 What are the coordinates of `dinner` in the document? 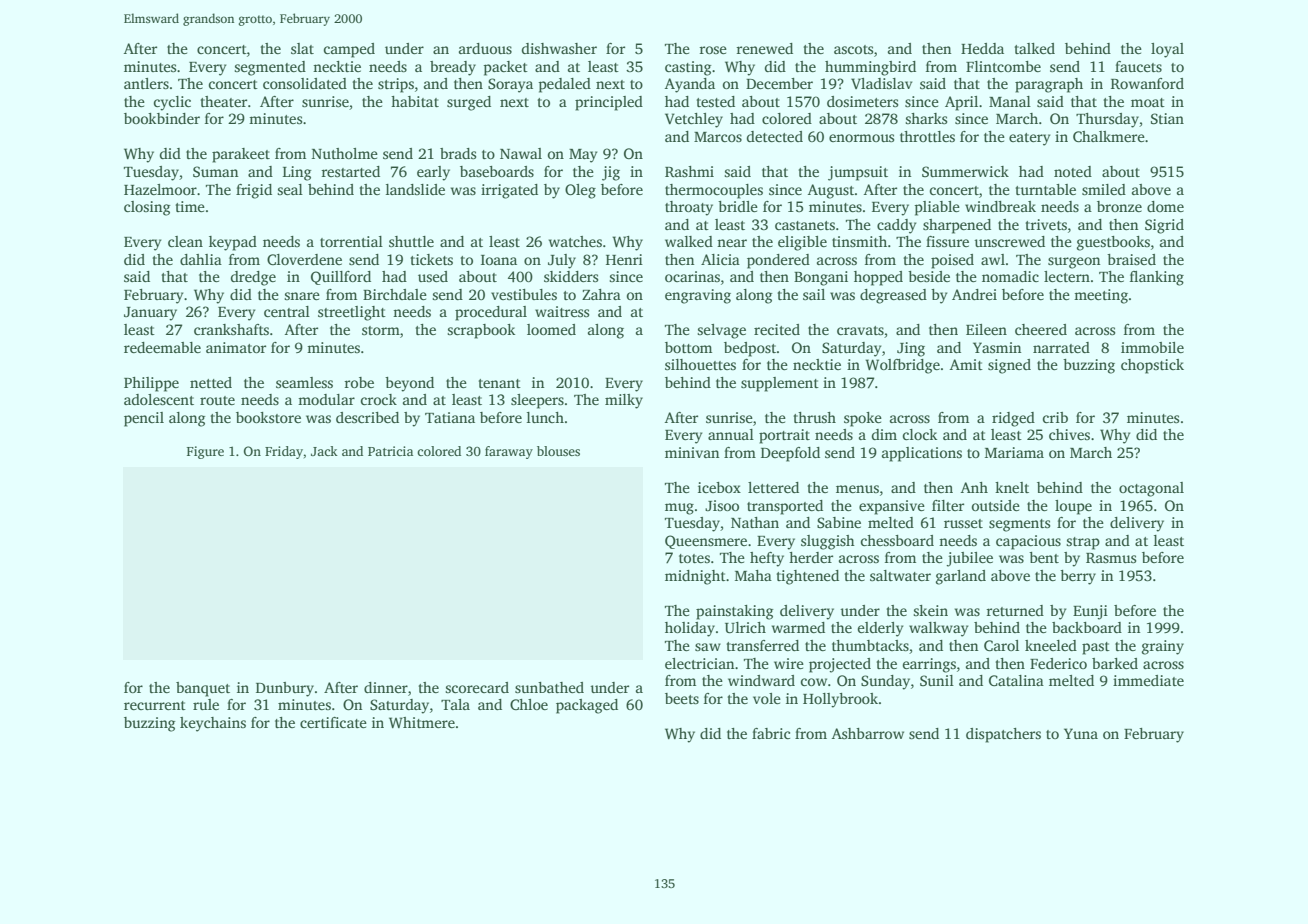 It's located at (386, 687).
